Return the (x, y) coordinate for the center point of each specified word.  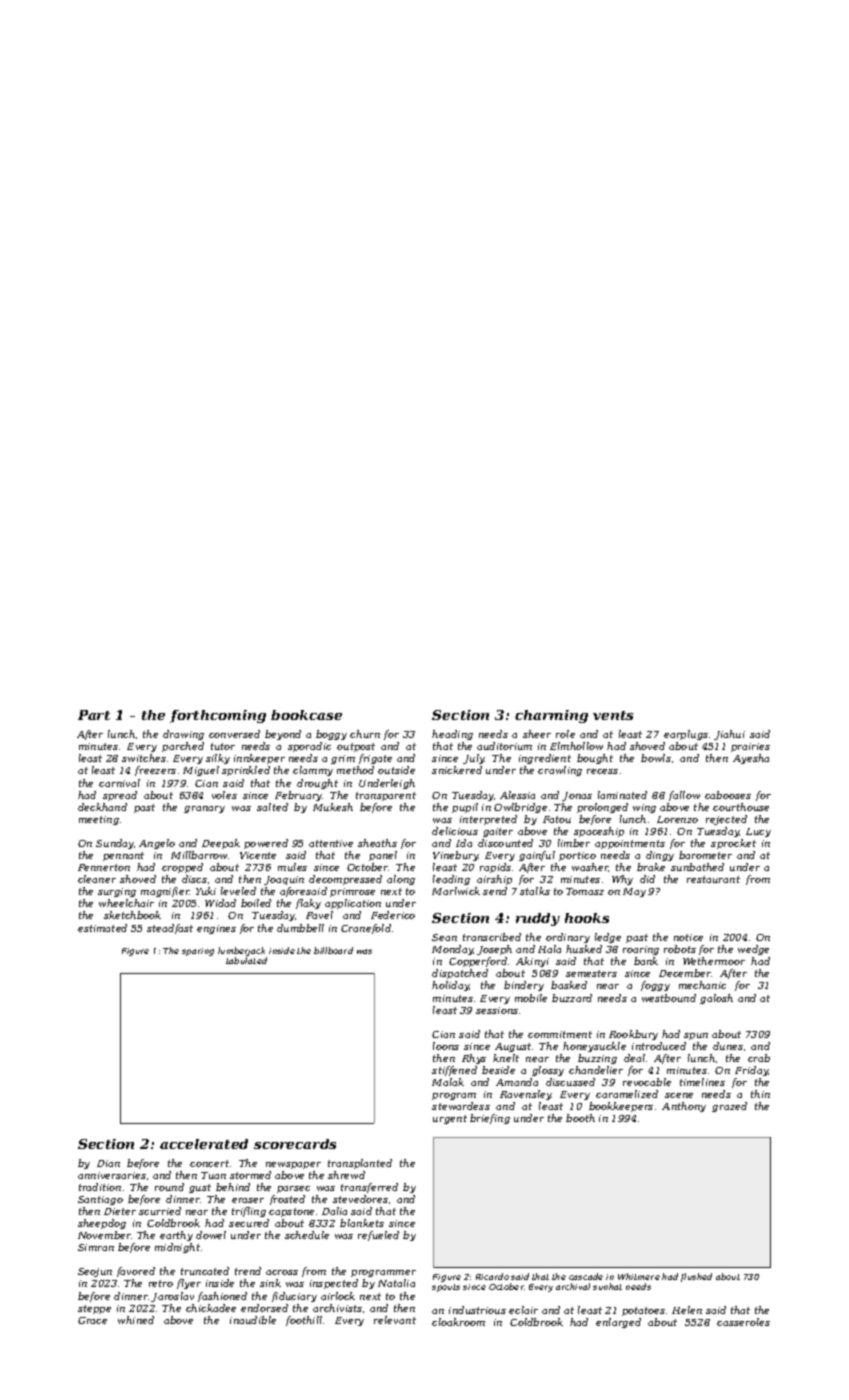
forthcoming (218, 716)
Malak (448, 1082)
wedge (753, 950)
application (353, 904)
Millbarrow (199, 855)
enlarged (618, 1323)
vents (613, 715)
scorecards (295, 1144)
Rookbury (633, 1035)
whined (136, 1320)
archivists (337, 1308)
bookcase (306, 715)
